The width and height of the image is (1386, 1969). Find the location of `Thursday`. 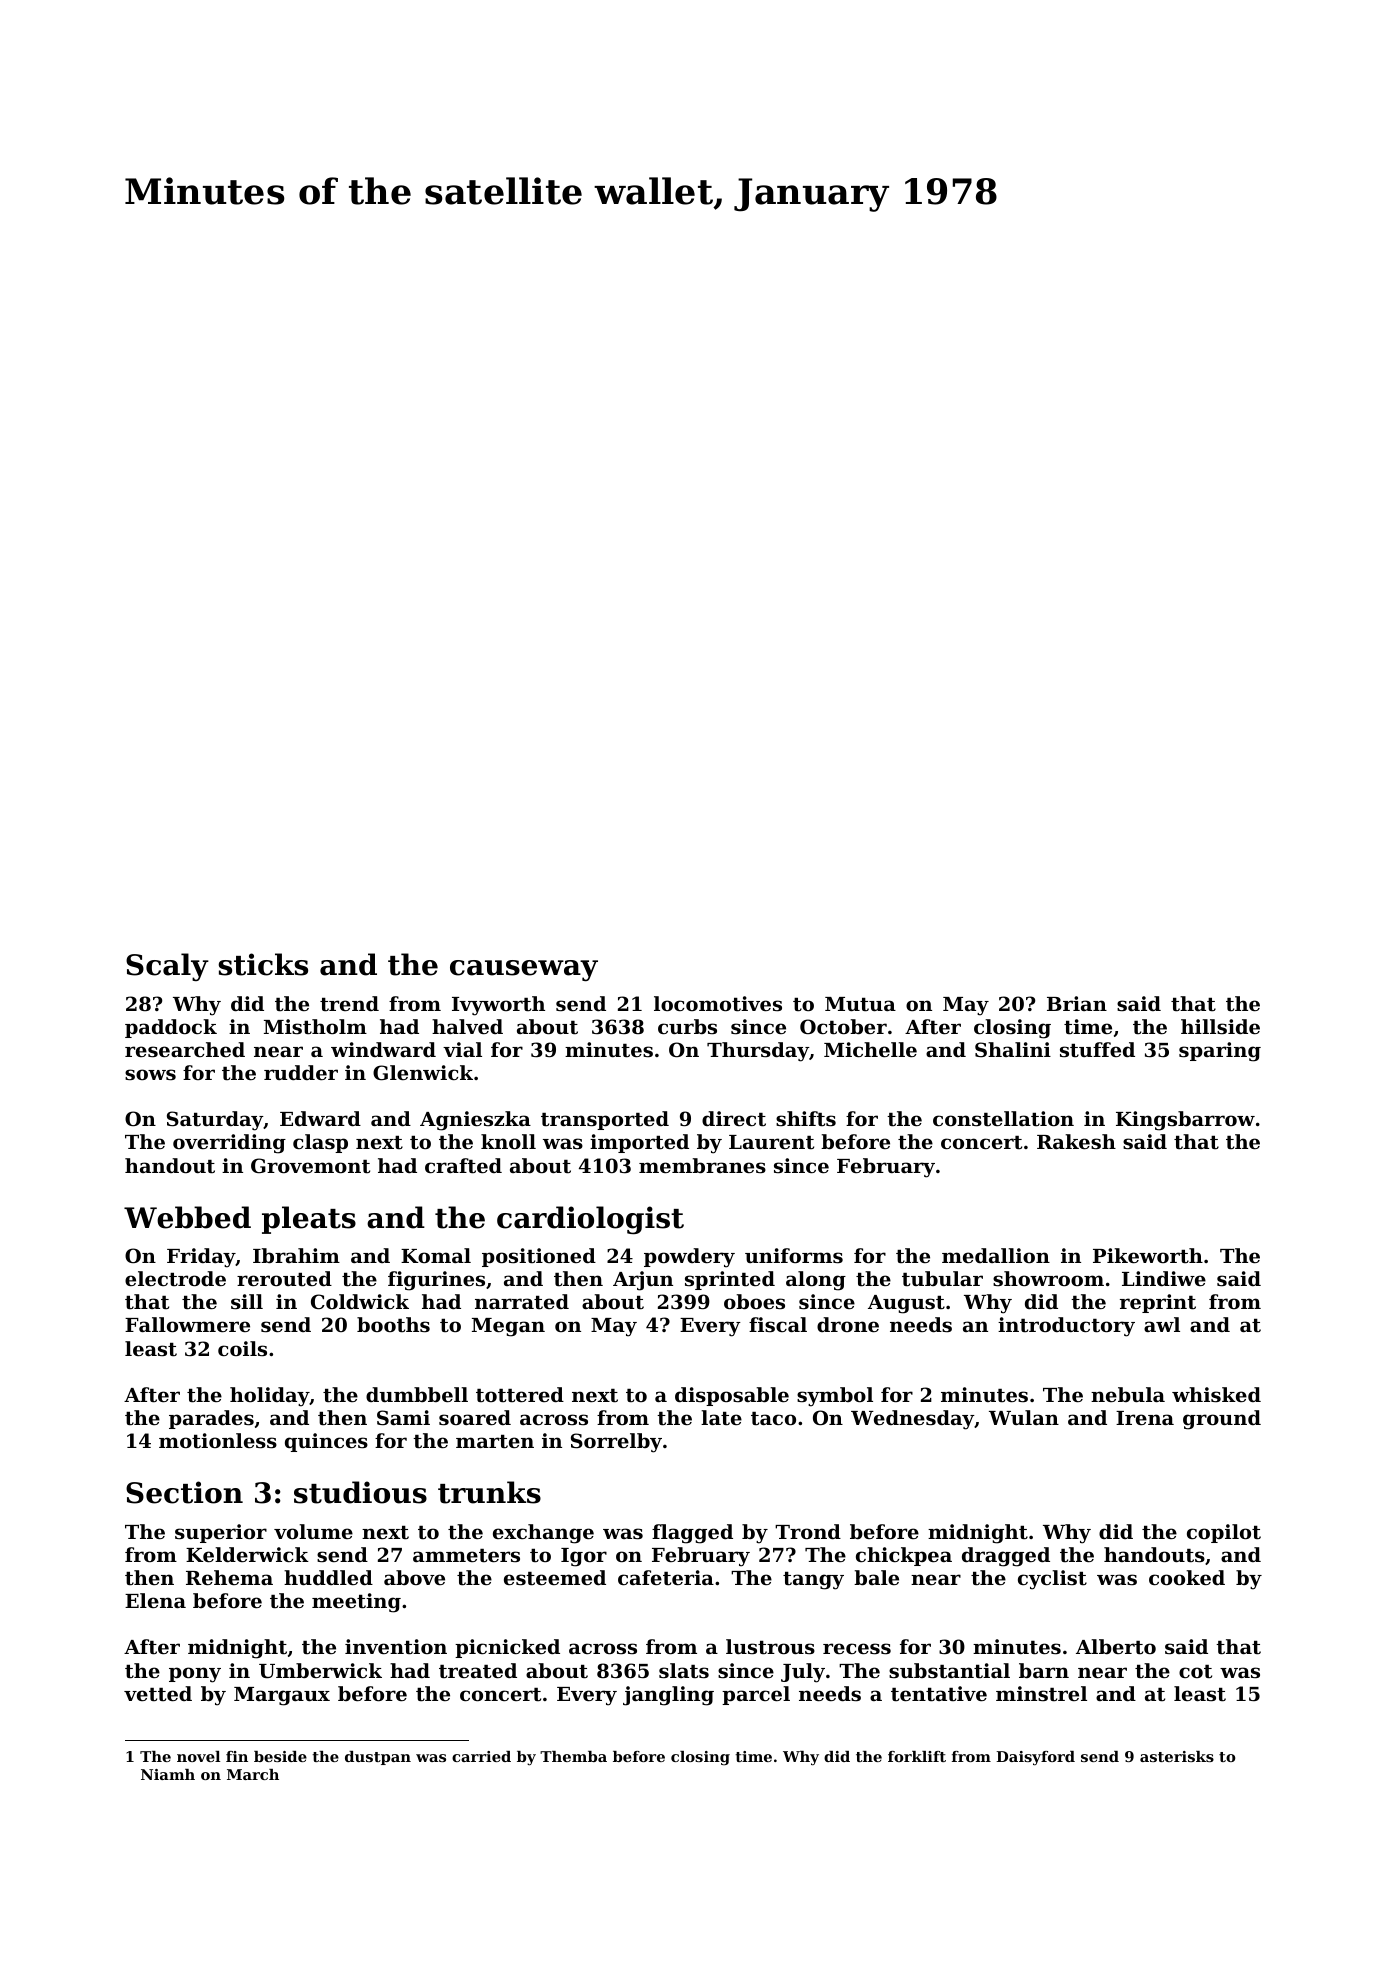

Thursday is located at coordinates (758, 1052).
